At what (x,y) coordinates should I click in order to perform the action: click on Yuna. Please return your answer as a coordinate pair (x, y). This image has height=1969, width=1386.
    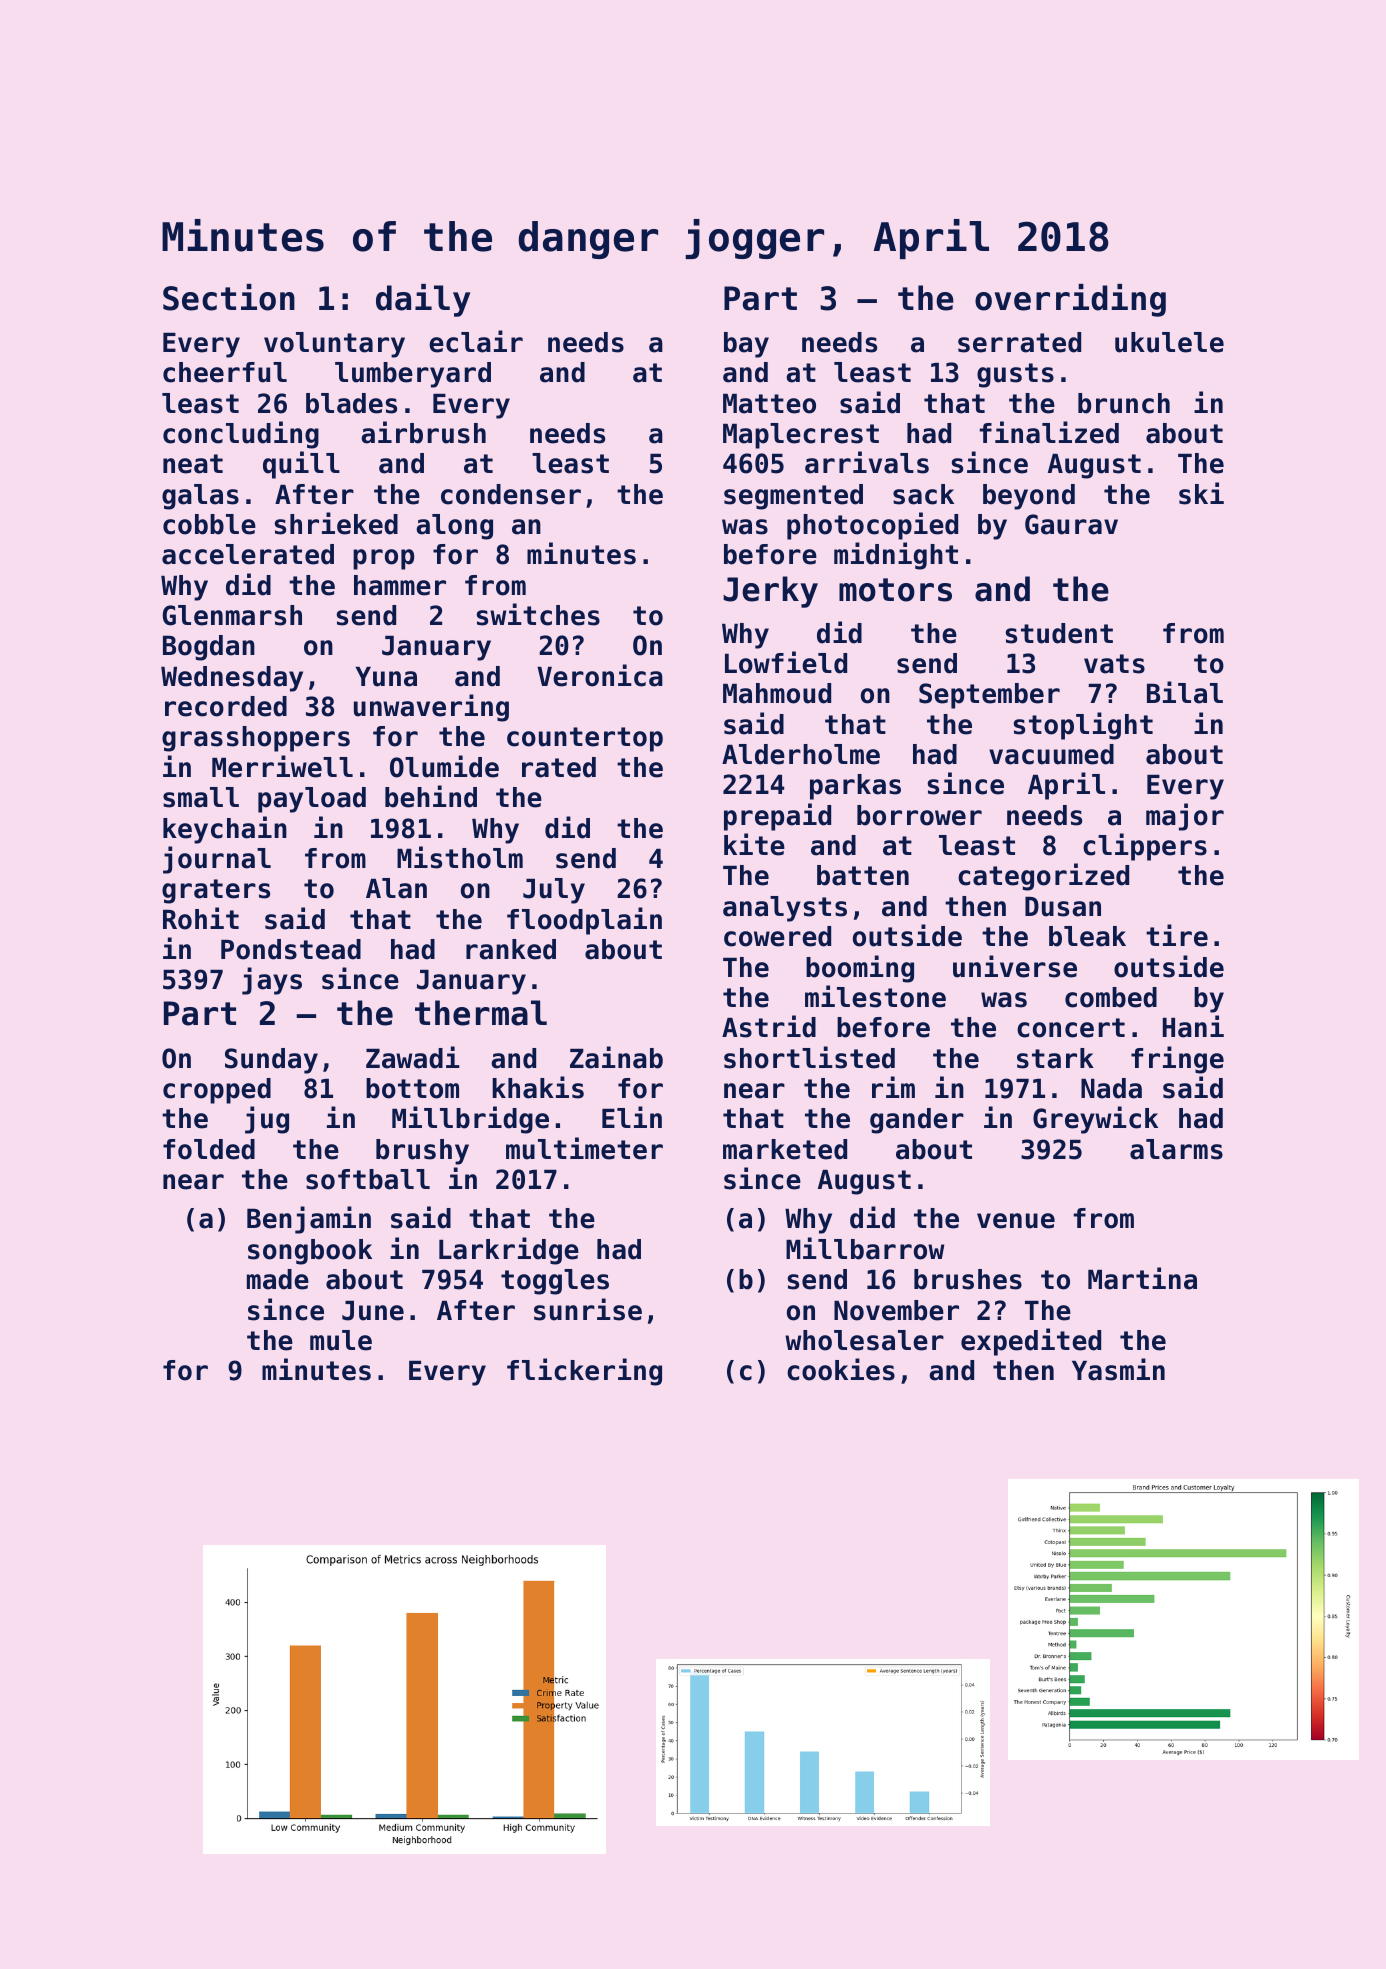
    Looking at the image, I should click on (386, 677).
